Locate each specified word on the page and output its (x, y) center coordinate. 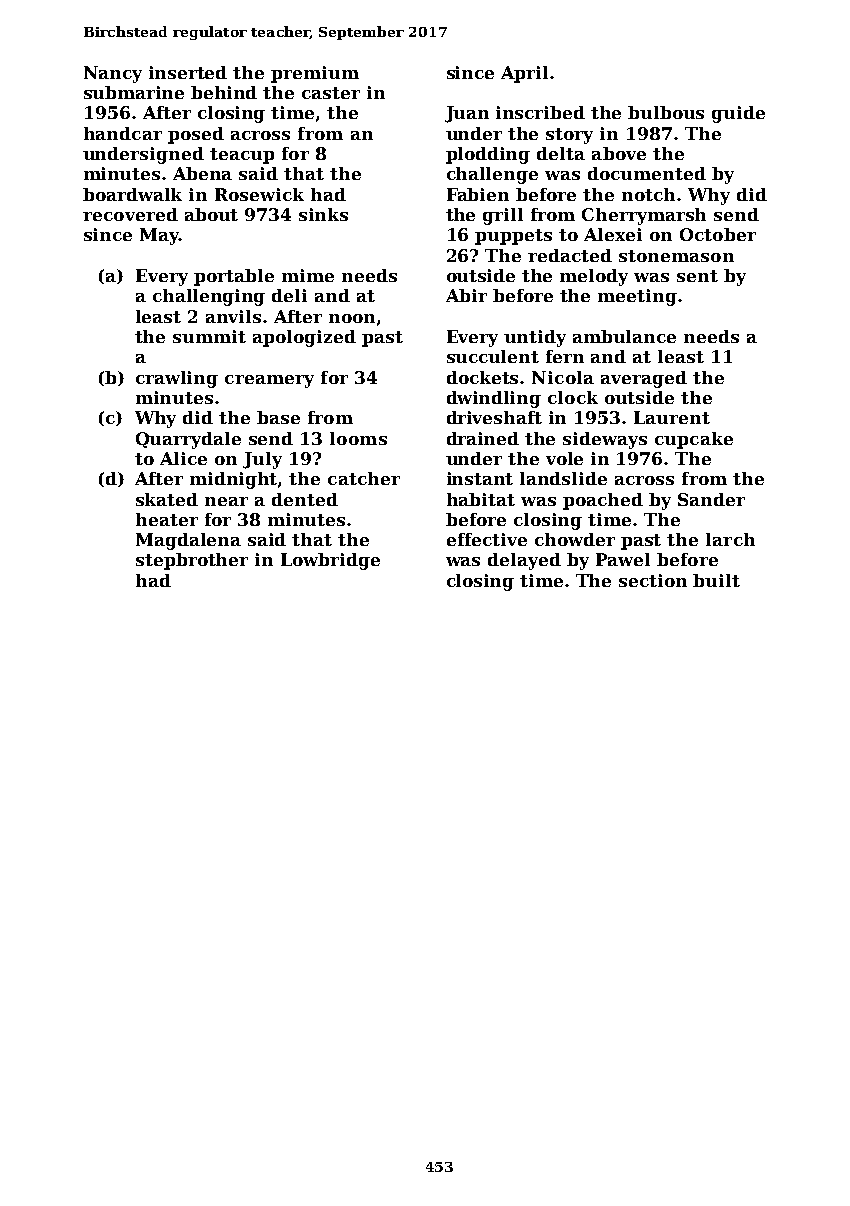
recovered (130, 214)
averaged (644, 379)
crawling (177, 379)
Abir (466, 295)
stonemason (676, 256)
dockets (484, 377)
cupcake (694, 440)
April (524, 74)
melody (594, 277)
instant (480, 478)
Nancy (113, 74)
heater (167, 519)
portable (234, 277)
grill (503, 216)
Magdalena (188, 541)
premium (315, 74)
